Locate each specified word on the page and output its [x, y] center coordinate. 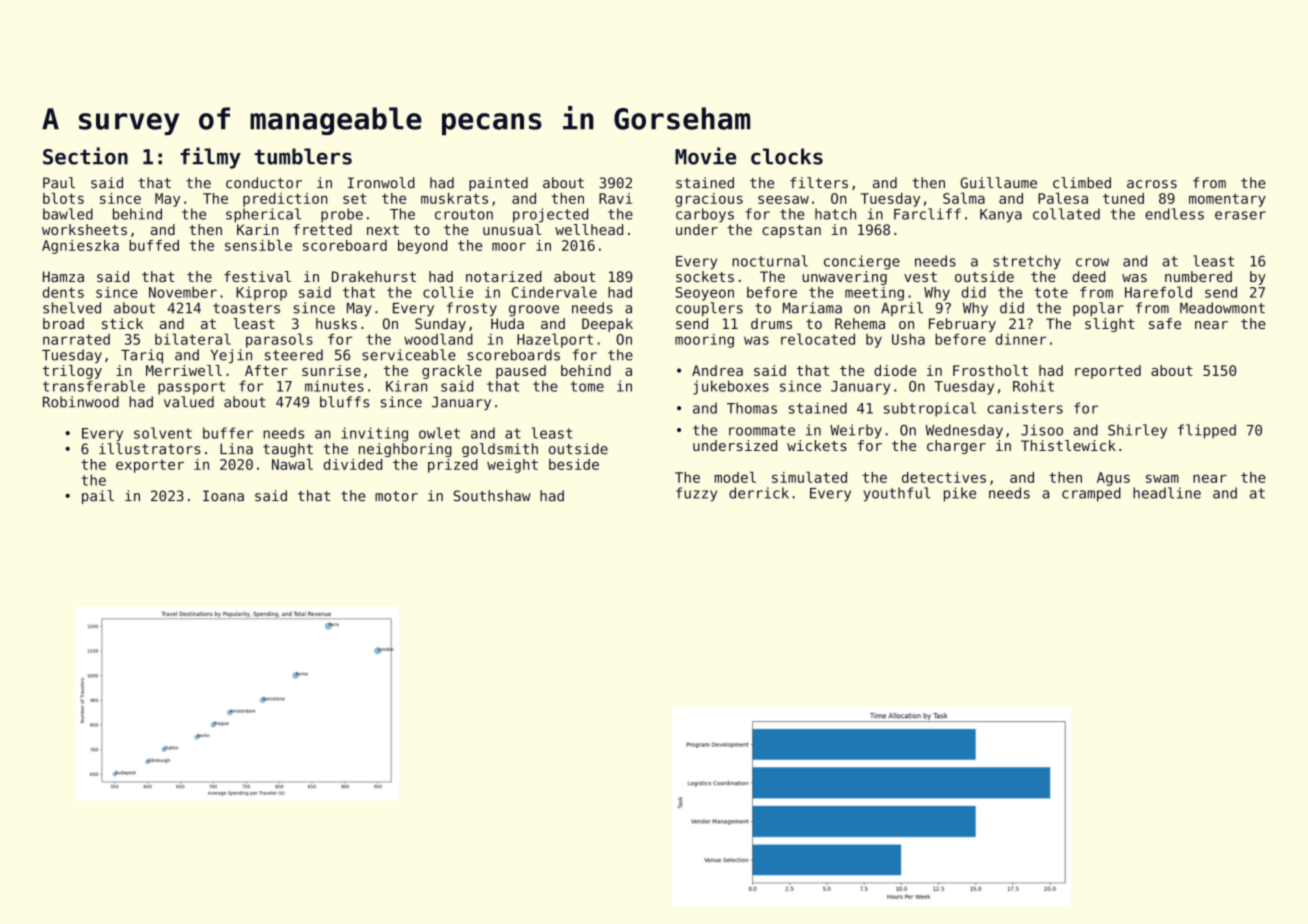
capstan [791, 231]
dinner [1021, 339]
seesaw [783, 199]
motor [396, 496]
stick [122, 323]
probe [342, 215]
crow [1092, 262]
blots [63, 198]
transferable [94, 386]
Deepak [607, 325]
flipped [1207, 431]
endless [1174, 214]
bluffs [344, 402]
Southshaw [492, 496]
